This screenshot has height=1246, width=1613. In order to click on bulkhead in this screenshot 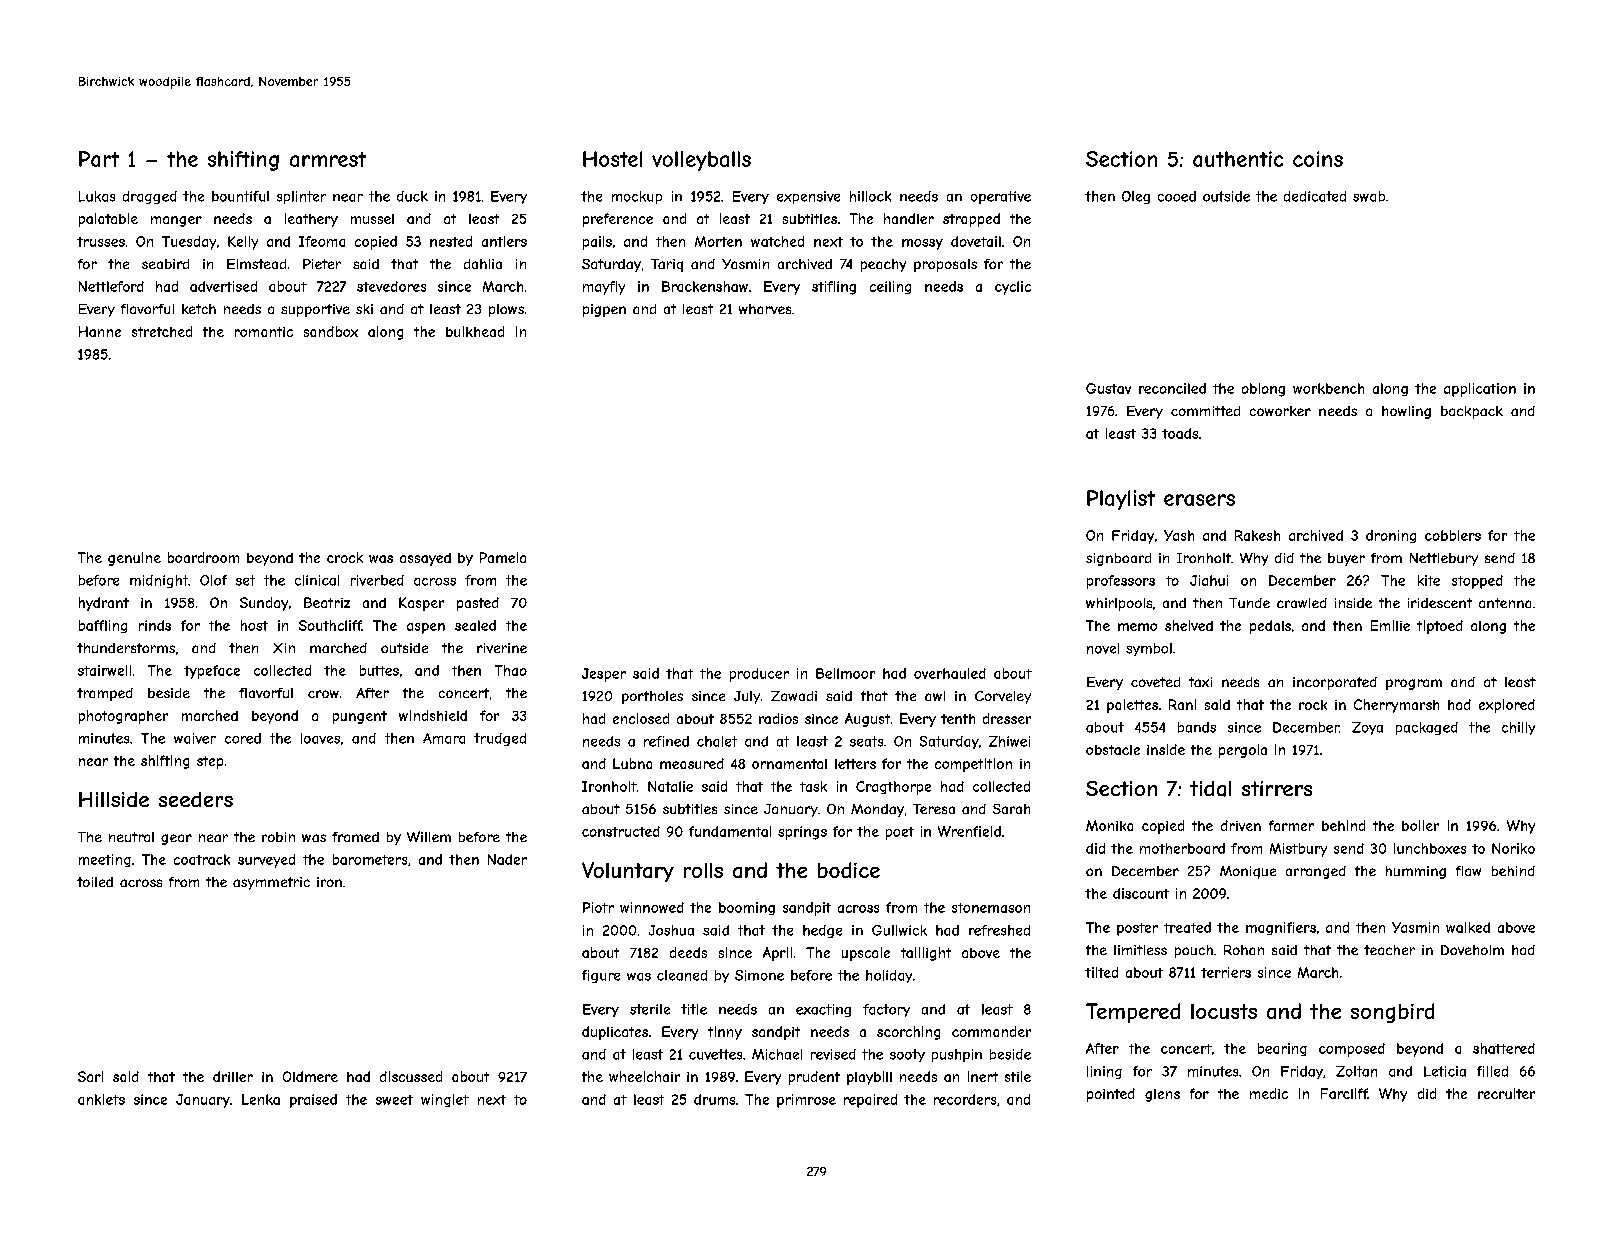, I will do `click(475, 331)`.
